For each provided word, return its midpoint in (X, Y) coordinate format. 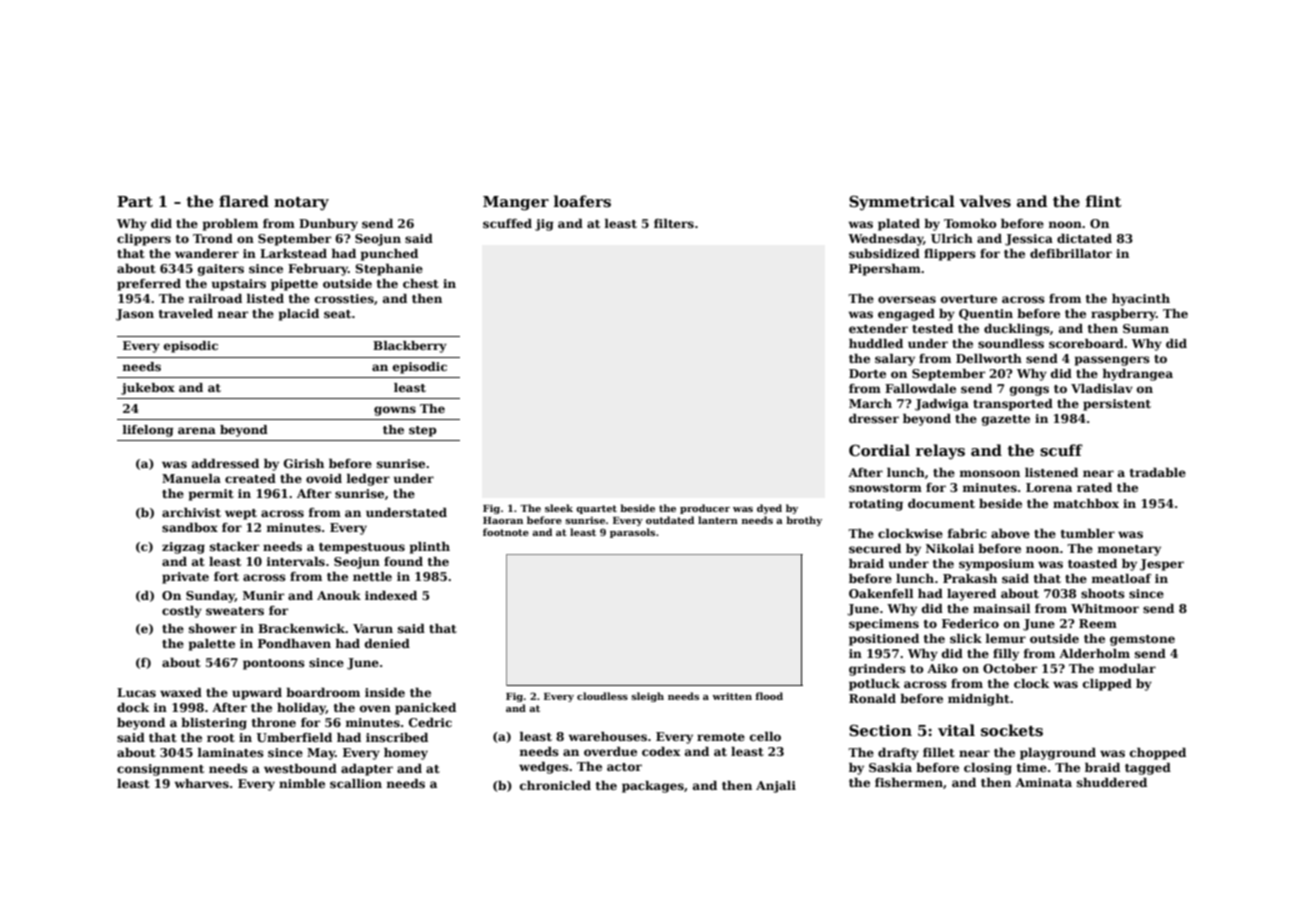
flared (244, 201)
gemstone (1142, 640)
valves (985, 201)
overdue (610, 751)
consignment (160, 770)
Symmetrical (902, 203)
